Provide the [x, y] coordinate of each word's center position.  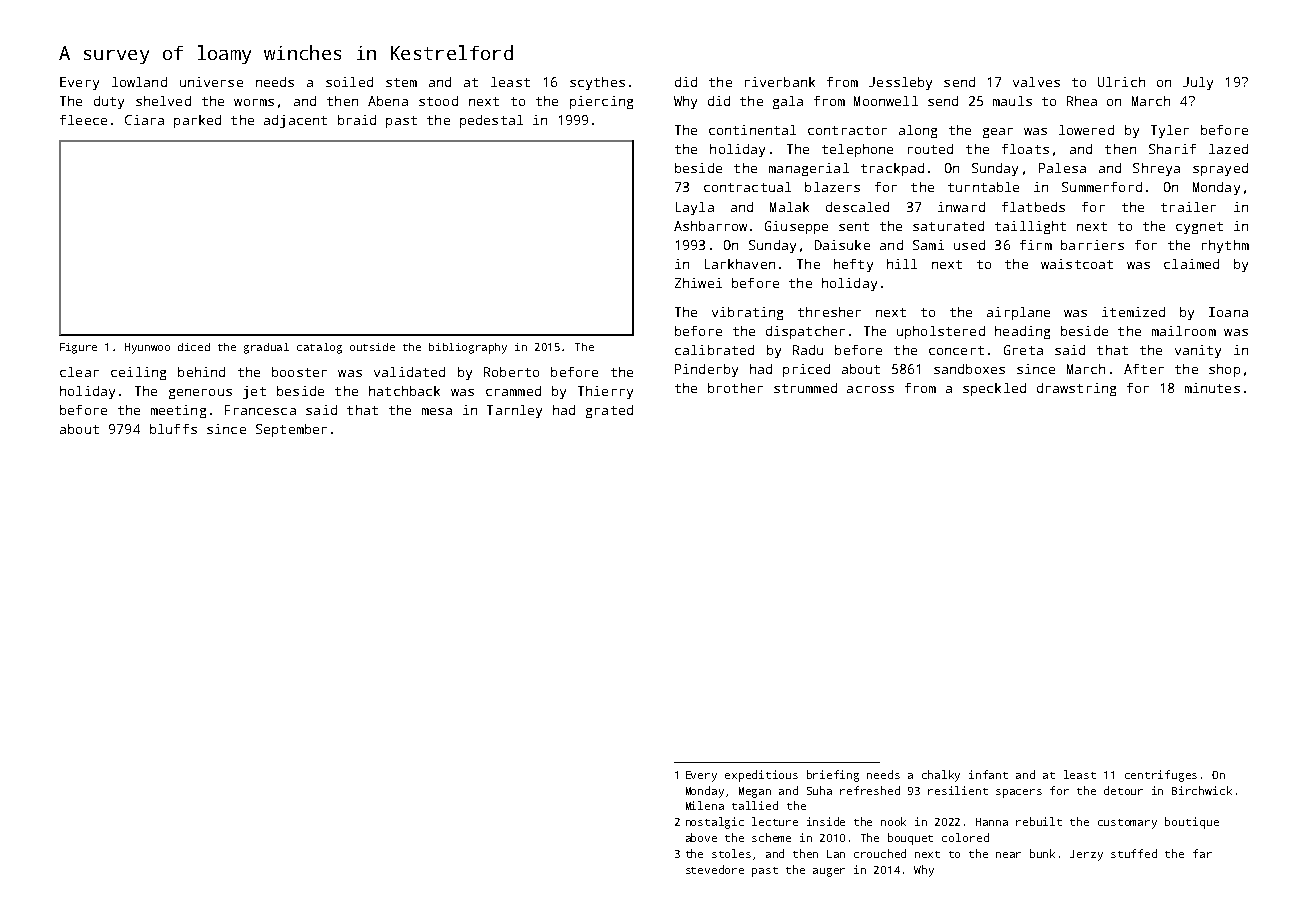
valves [1036, 82]
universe [211, 82]
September [291, 430]
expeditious [761, 776]
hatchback [404, 391]
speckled [994, 389]
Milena [705, 805]
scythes [597, 83]
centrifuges [1161, 776]
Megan [755, 792]
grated [609, 411]
